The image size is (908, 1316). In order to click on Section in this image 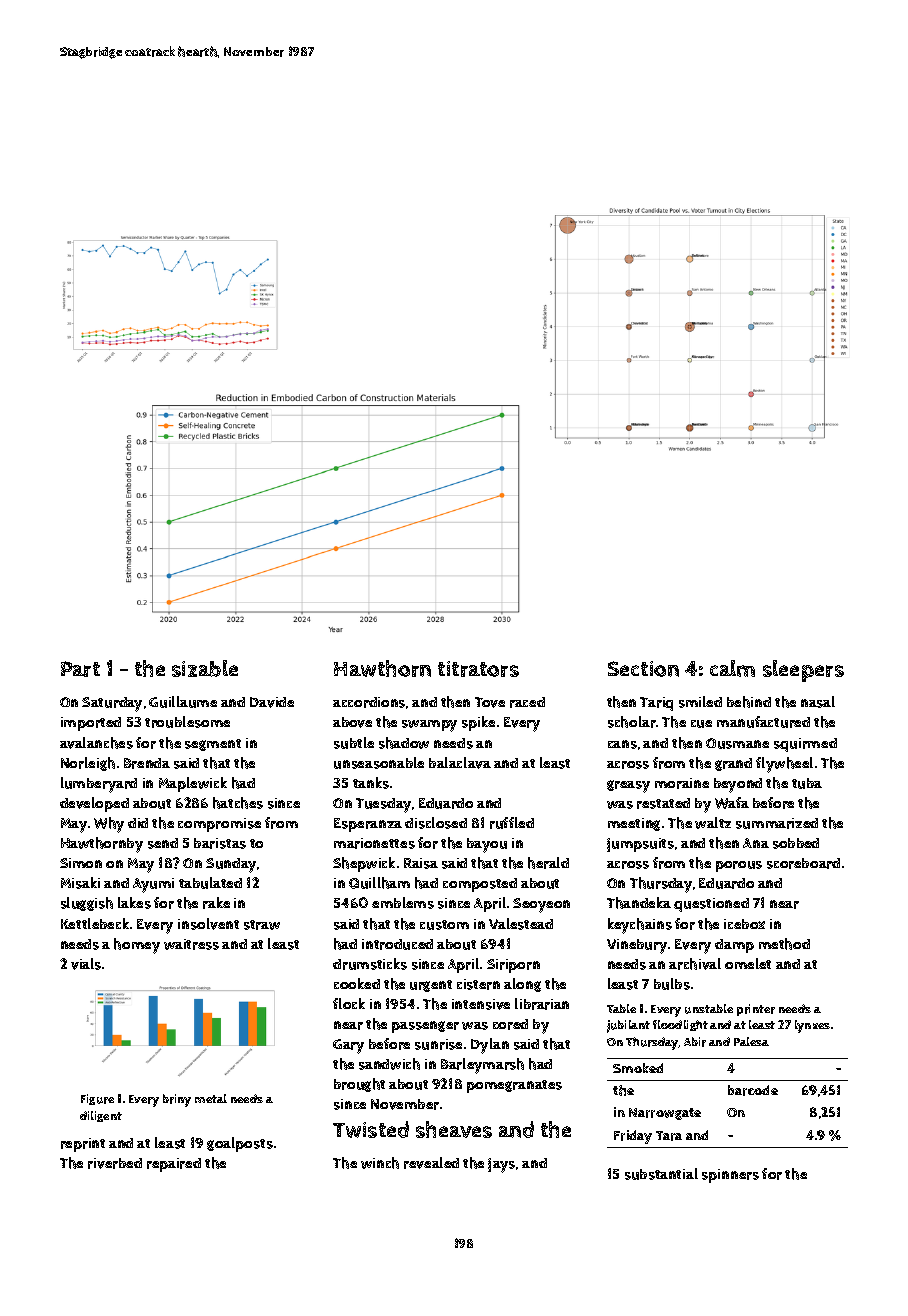, I will do `click(643, 669)`.
